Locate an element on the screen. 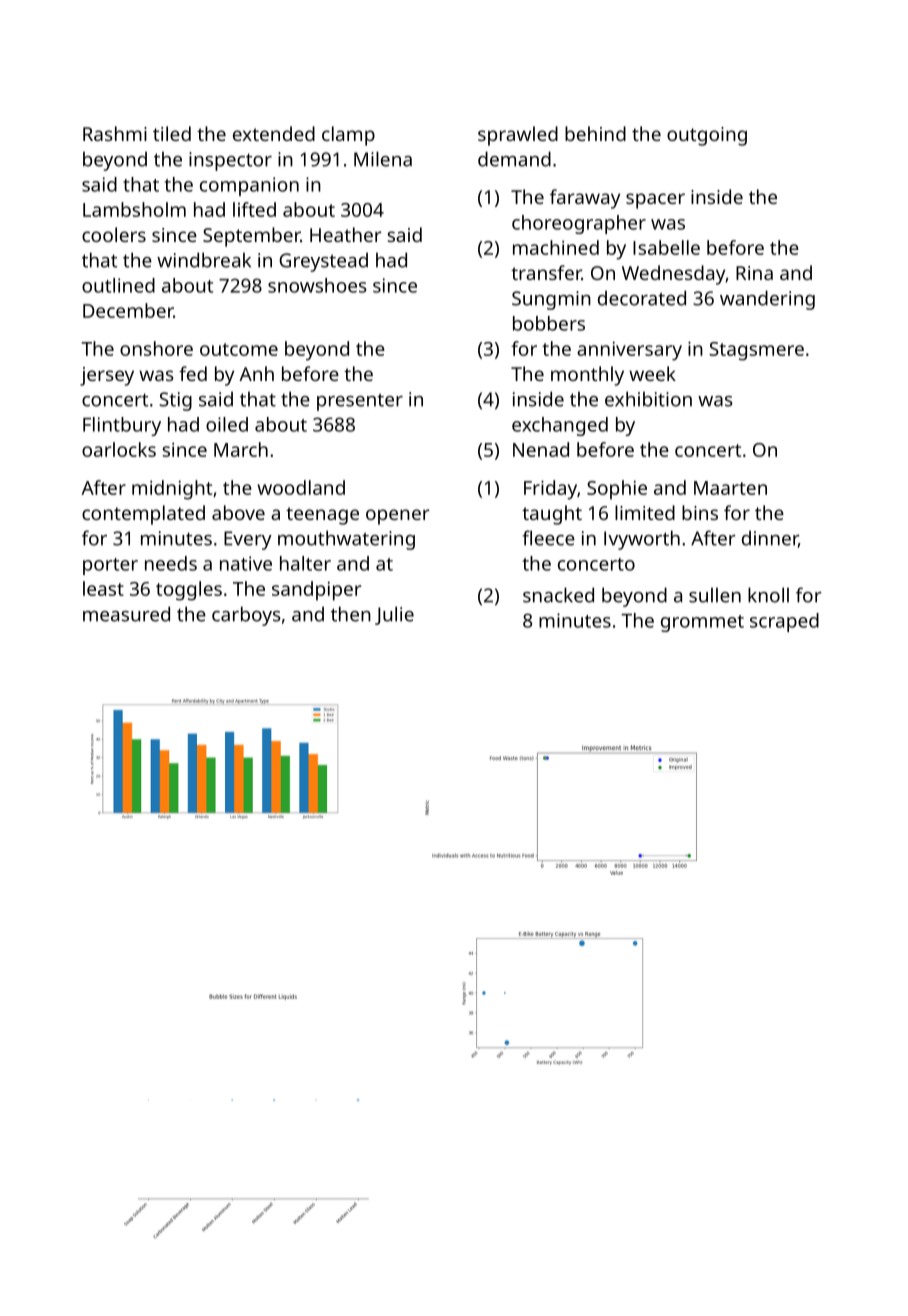 The height and width of the screenshot is (1316, 908). Lambsholm is located at coordinates (134, 209).
